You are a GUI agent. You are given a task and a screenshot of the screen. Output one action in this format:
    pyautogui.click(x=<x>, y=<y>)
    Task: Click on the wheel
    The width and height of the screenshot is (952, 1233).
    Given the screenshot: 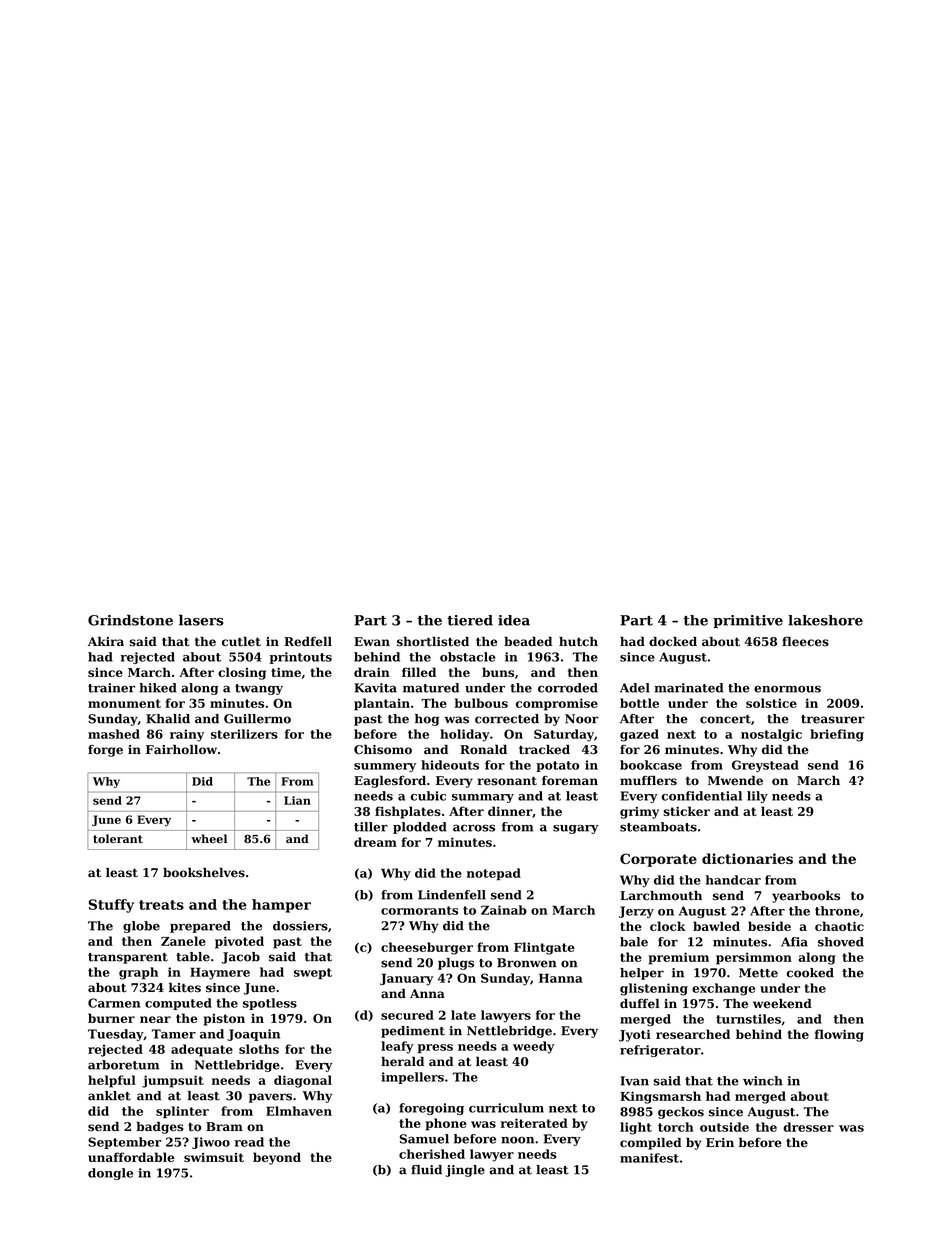 What is the action you would take?
    pyautogui.click(x=209, y=838)
